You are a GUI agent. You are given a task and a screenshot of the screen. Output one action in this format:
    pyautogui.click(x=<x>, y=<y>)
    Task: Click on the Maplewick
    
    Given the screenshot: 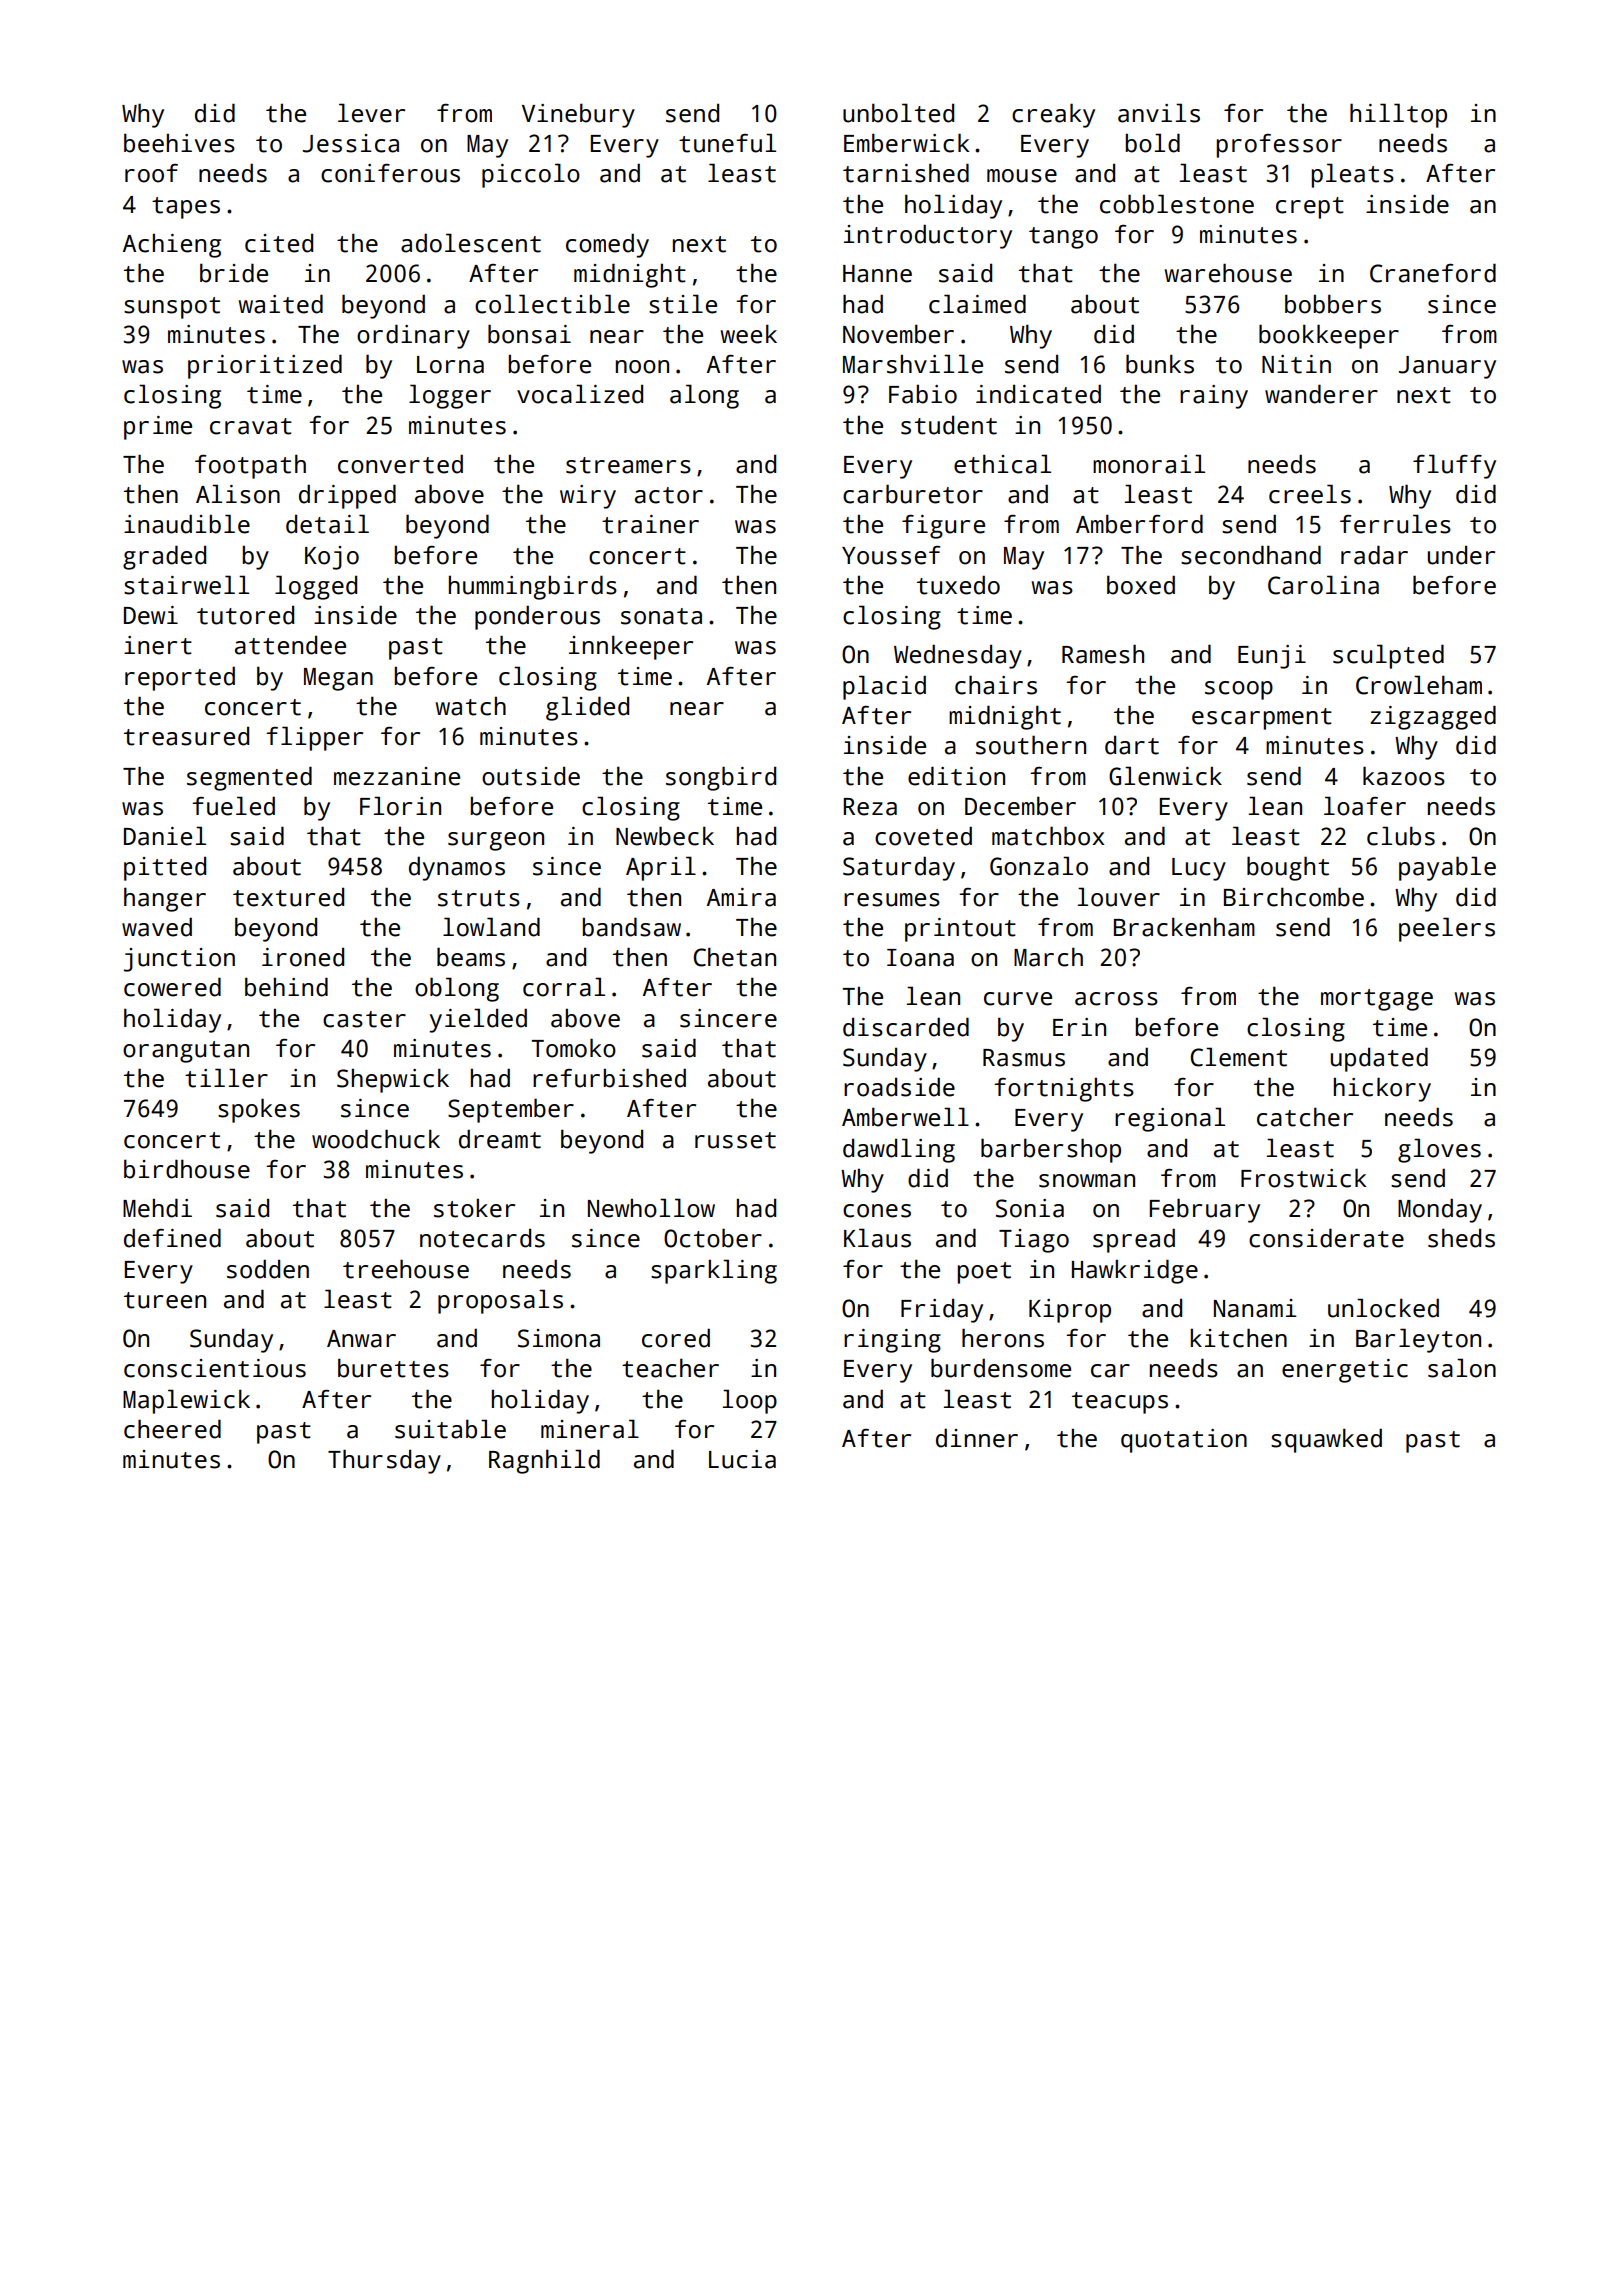 What is the action you would take?
    pyautogui.click(x=186, y=1401)
